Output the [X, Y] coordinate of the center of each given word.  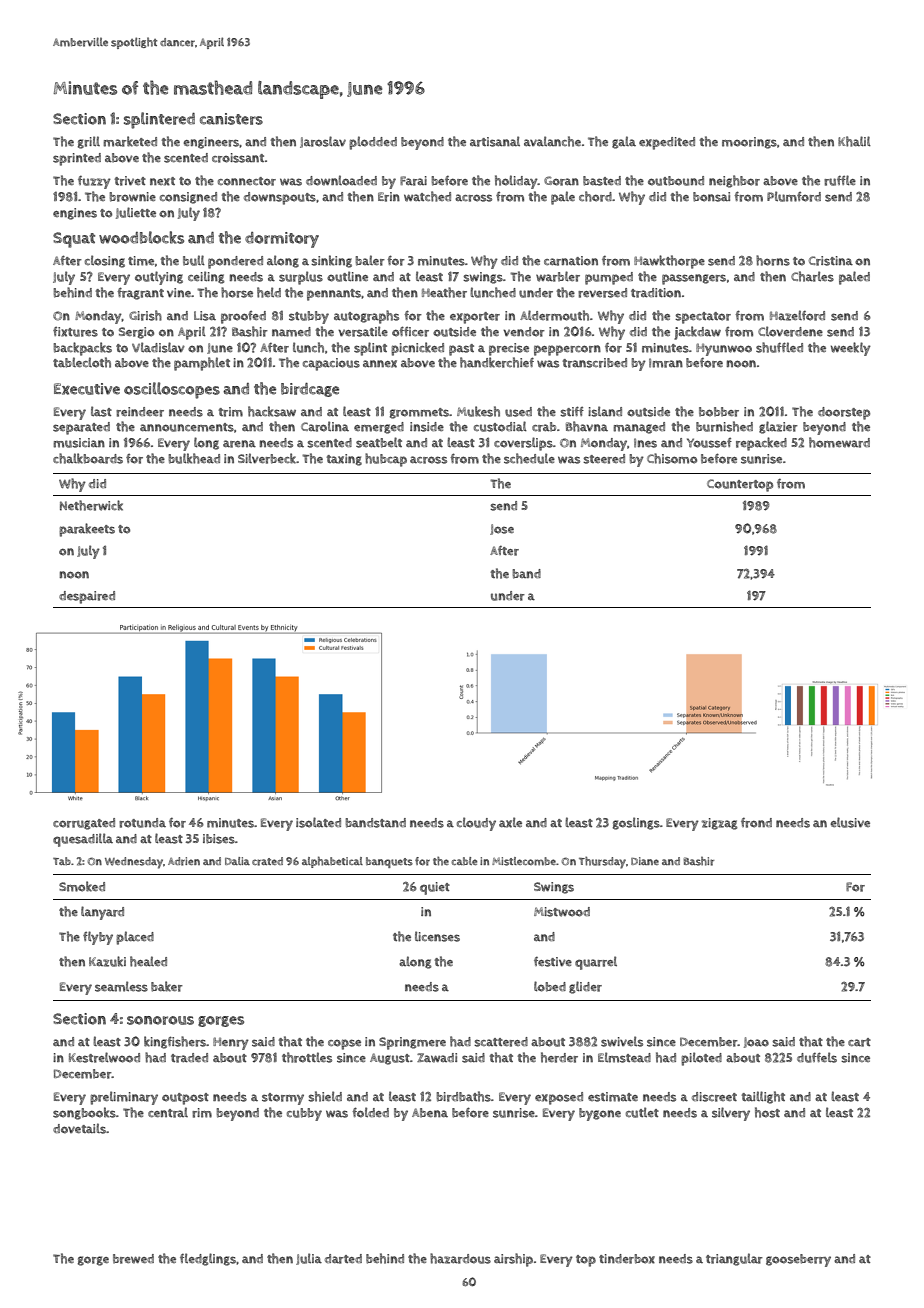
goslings [636, 823]
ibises [219, 839]
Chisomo [672, 458]
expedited [667, 143]
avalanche [552, 141]
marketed [130, 141]
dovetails [79, 1128]
